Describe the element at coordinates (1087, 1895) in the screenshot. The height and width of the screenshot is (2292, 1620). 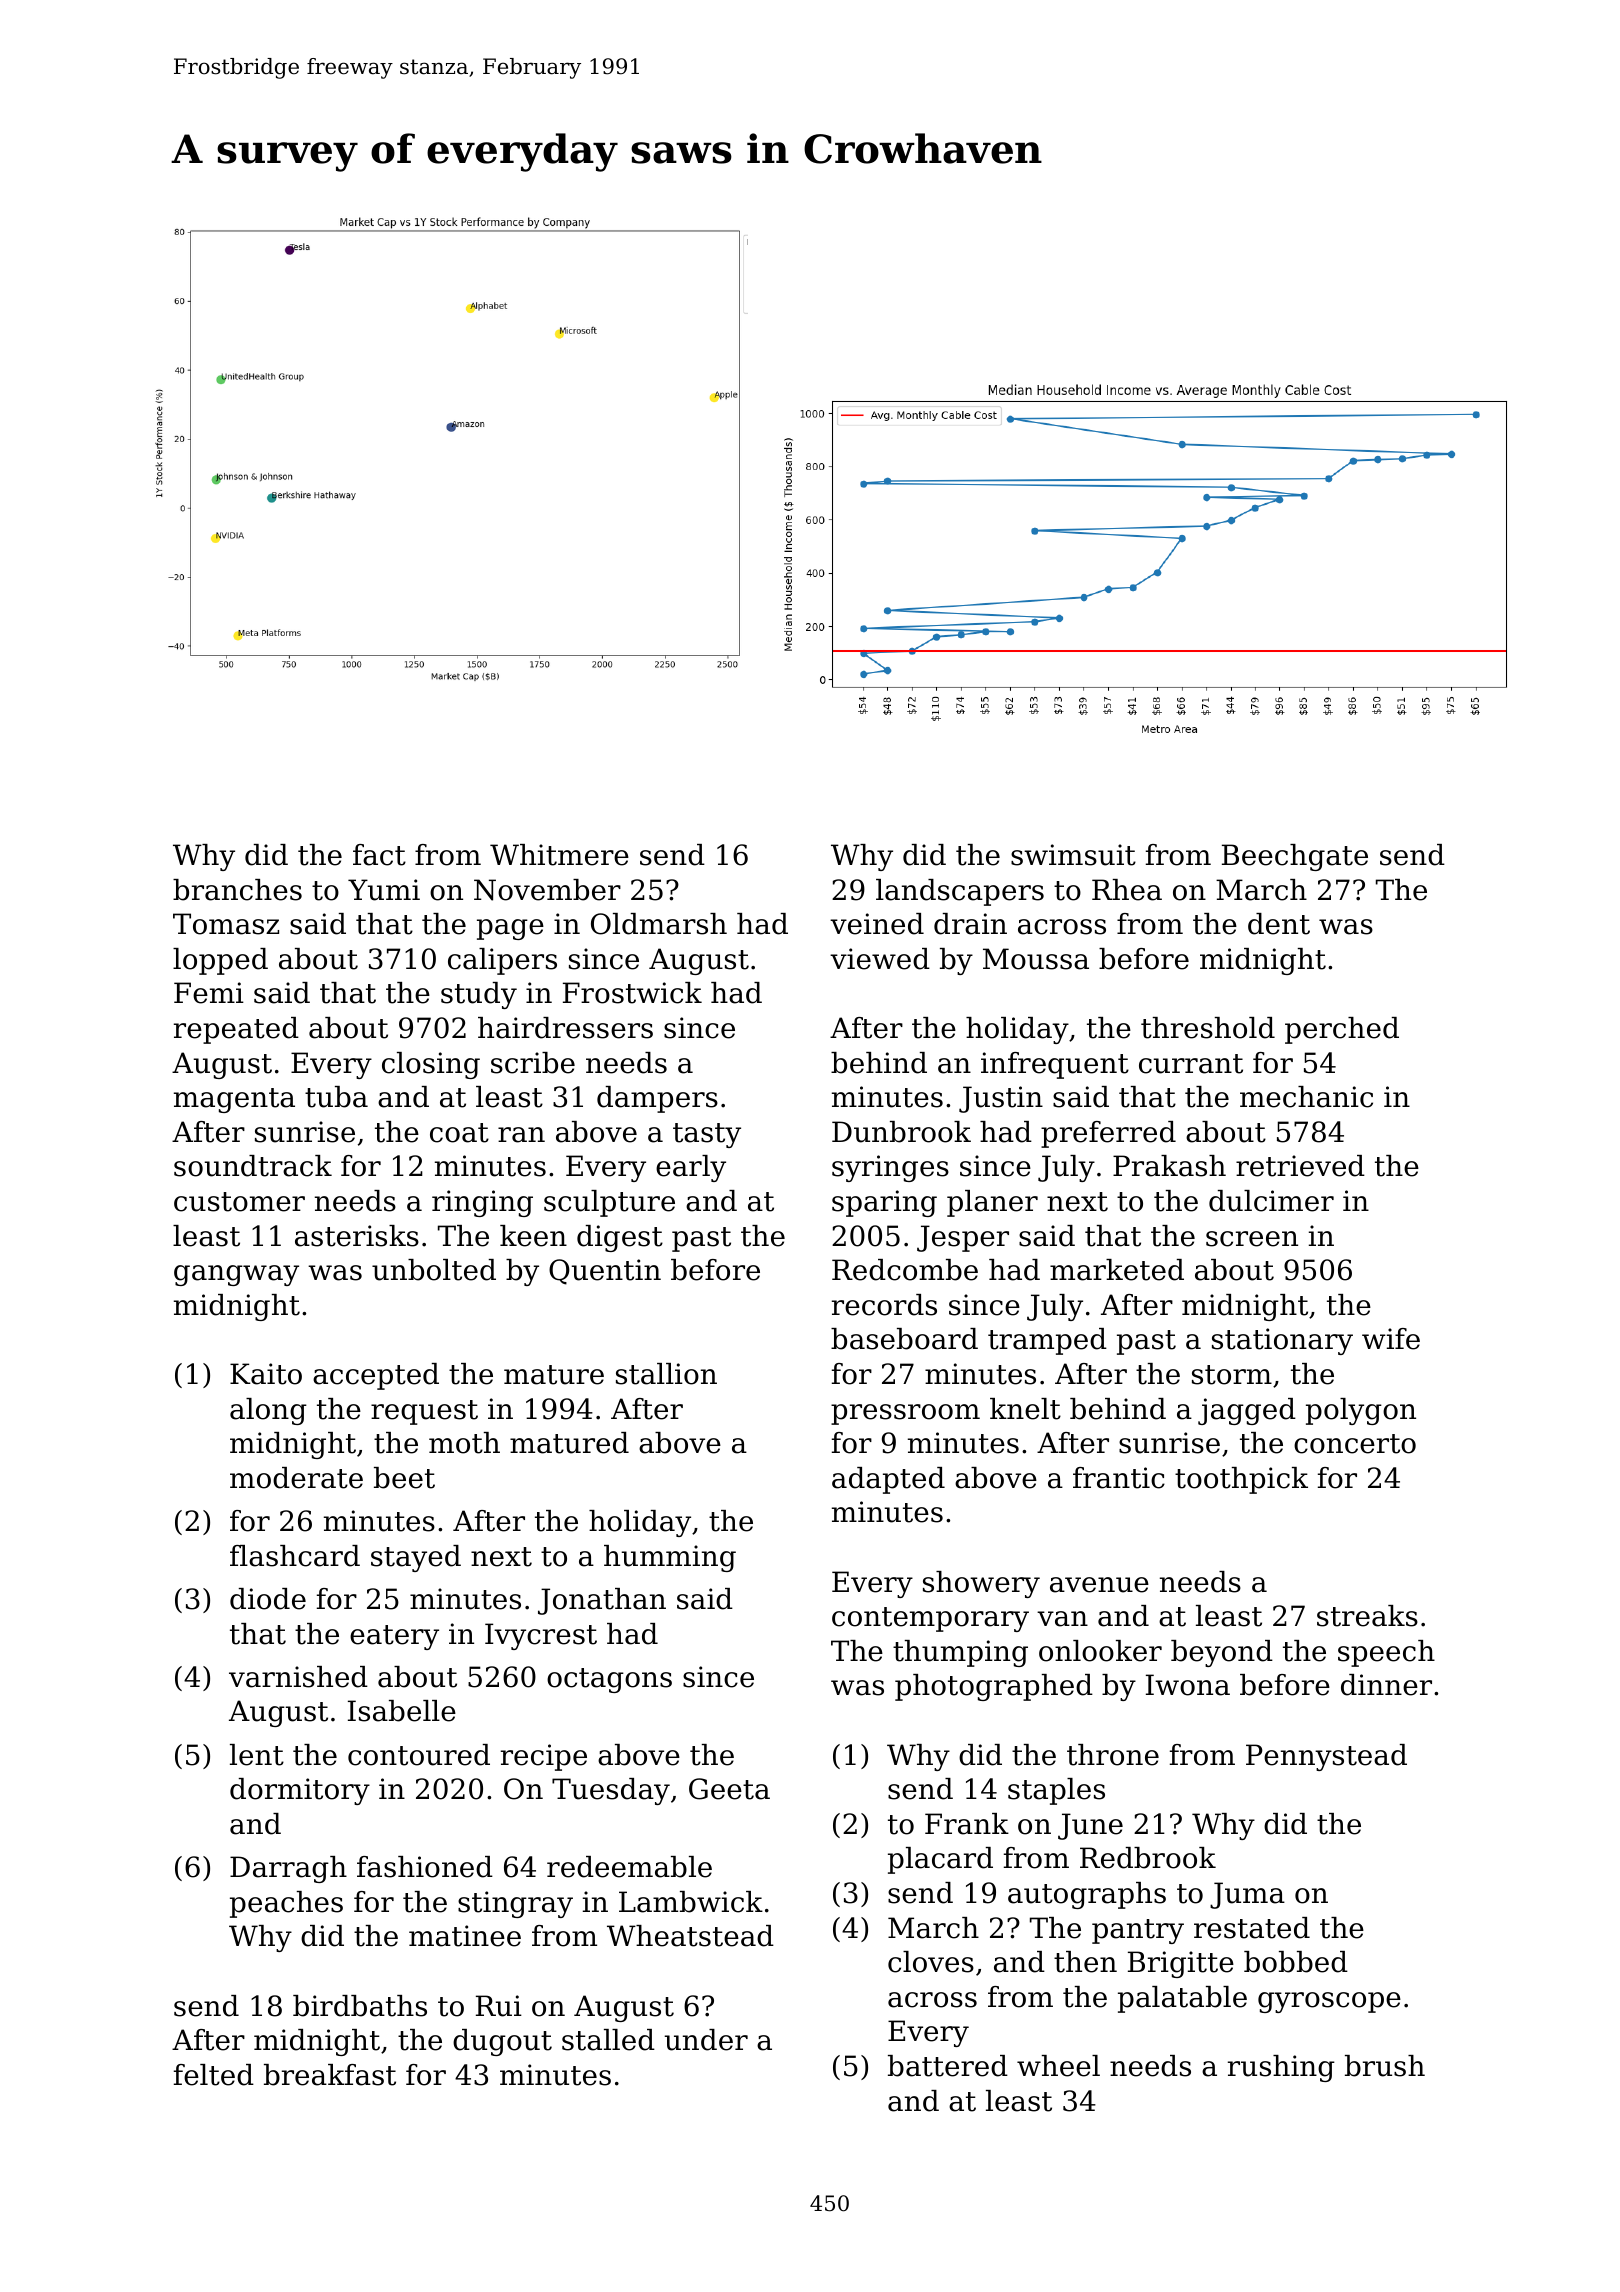
I see `autographs` at that location.
